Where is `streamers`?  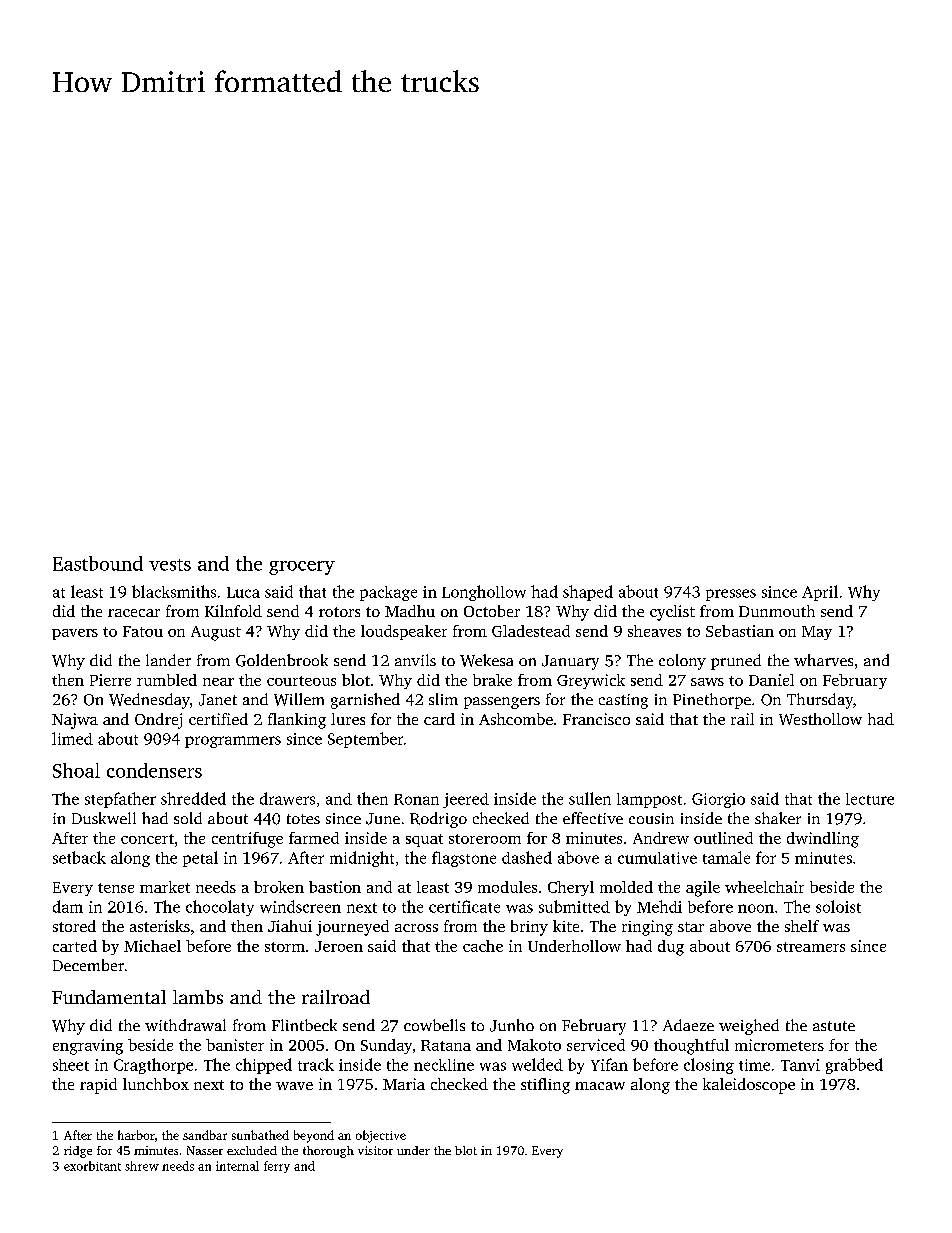 streamers is located at coordinates (811, 947).
